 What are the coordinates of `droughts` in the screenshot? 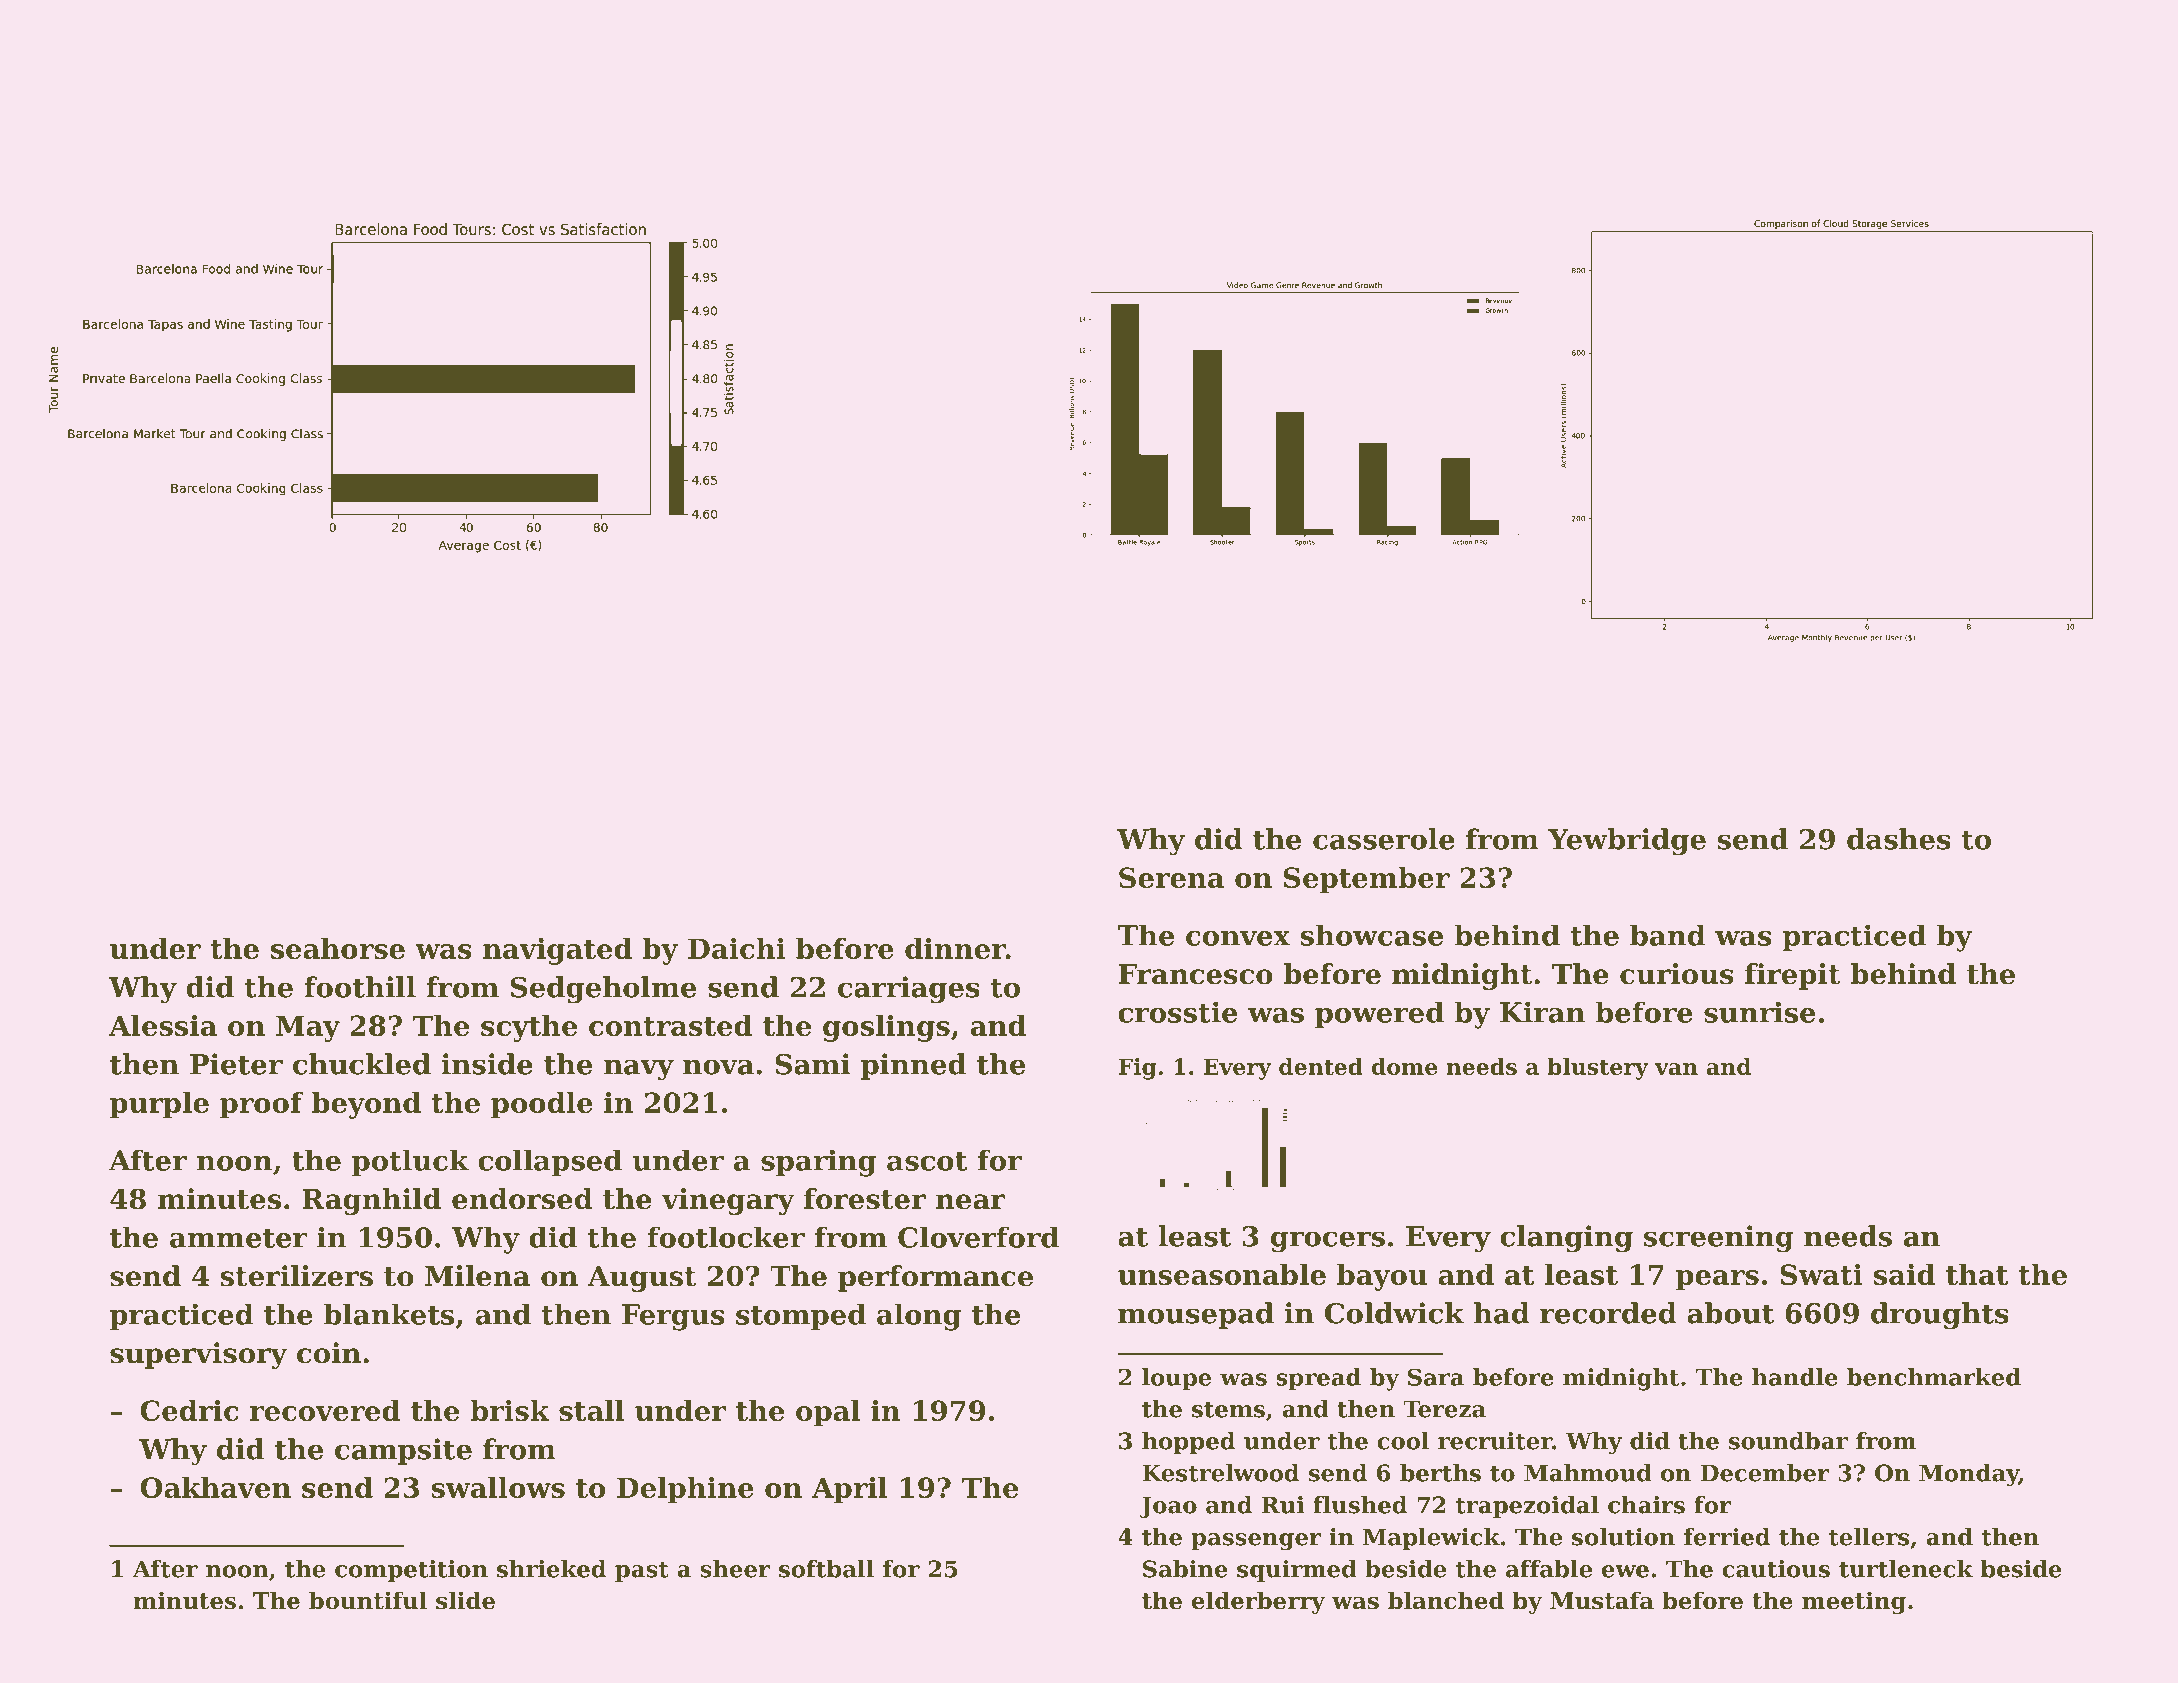 It's located at (1940, 1316).
